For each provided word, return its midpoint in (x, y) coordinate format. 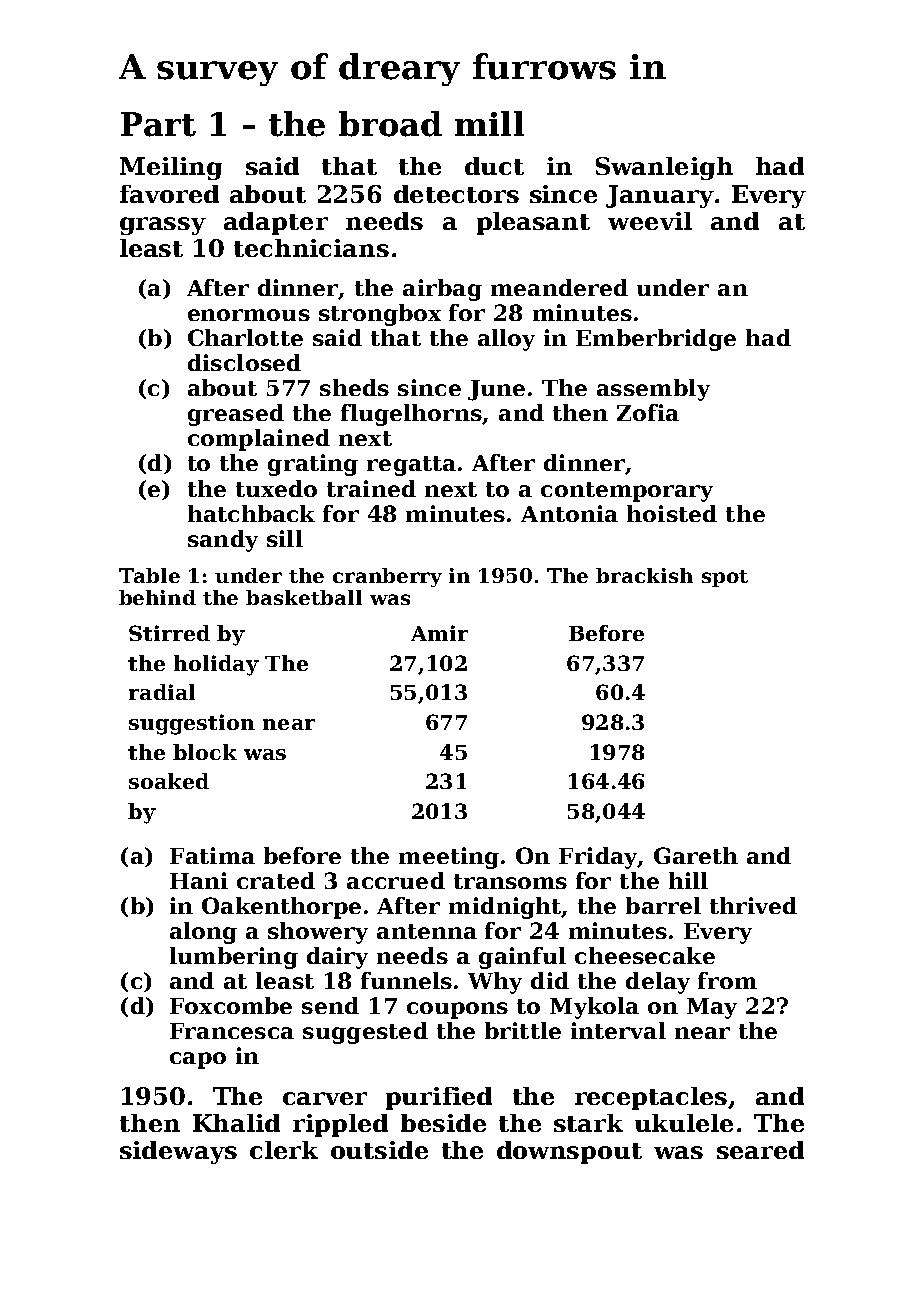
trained (371, 488)
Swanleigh (664, 168)
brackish (644, 575)
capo (198, 1060)
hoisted (672, 513)
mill (489, 123)
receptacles (651, 1098)
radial (162, 692)
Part (158, 124)
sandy (223, 541)
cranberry (387, 577)
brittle (523, 1030)
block (205, 752)
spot (725, 578)
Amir (439, 633)
